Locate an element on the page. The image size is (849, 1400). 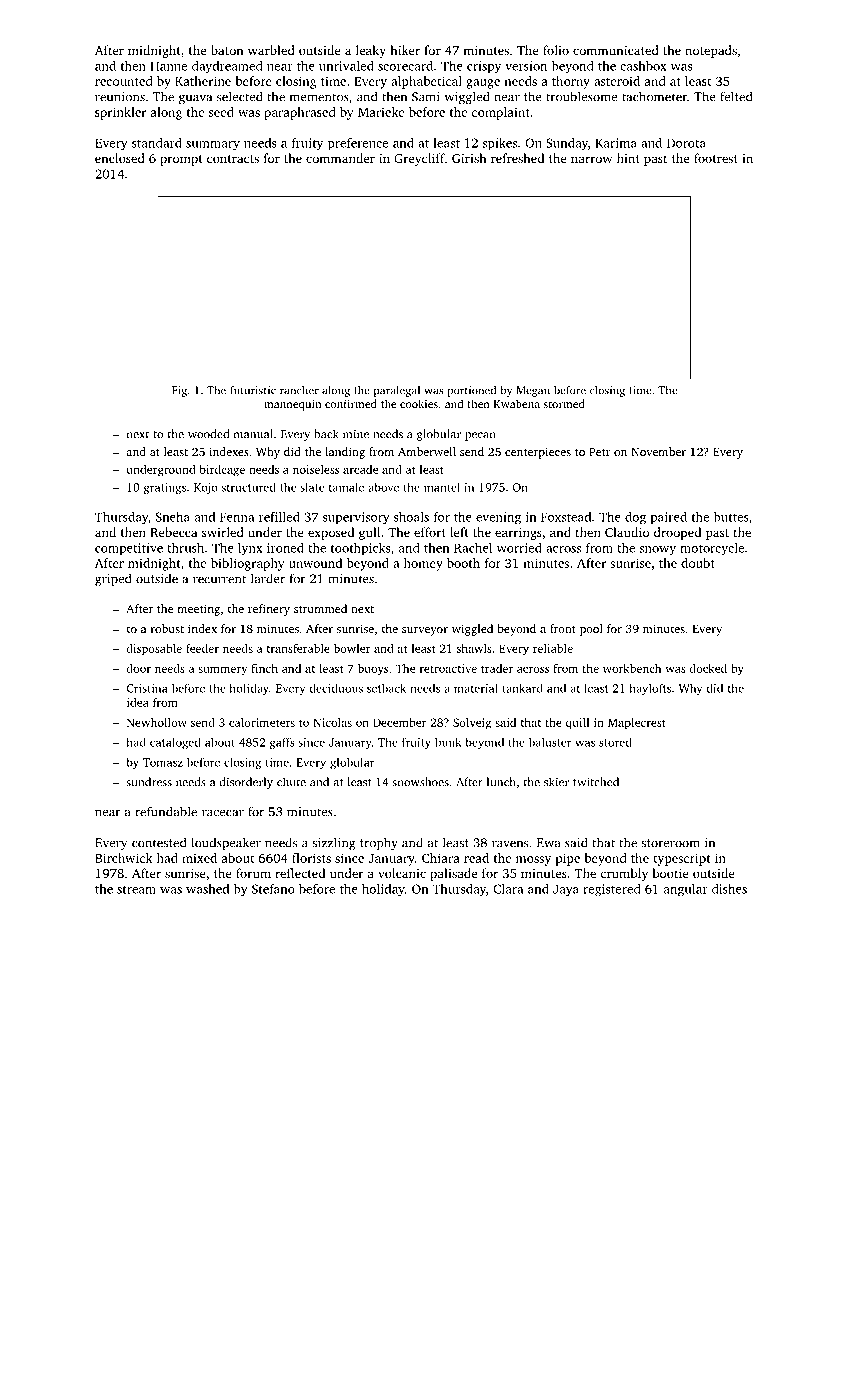
washed is located at coordinates (207, 889).
